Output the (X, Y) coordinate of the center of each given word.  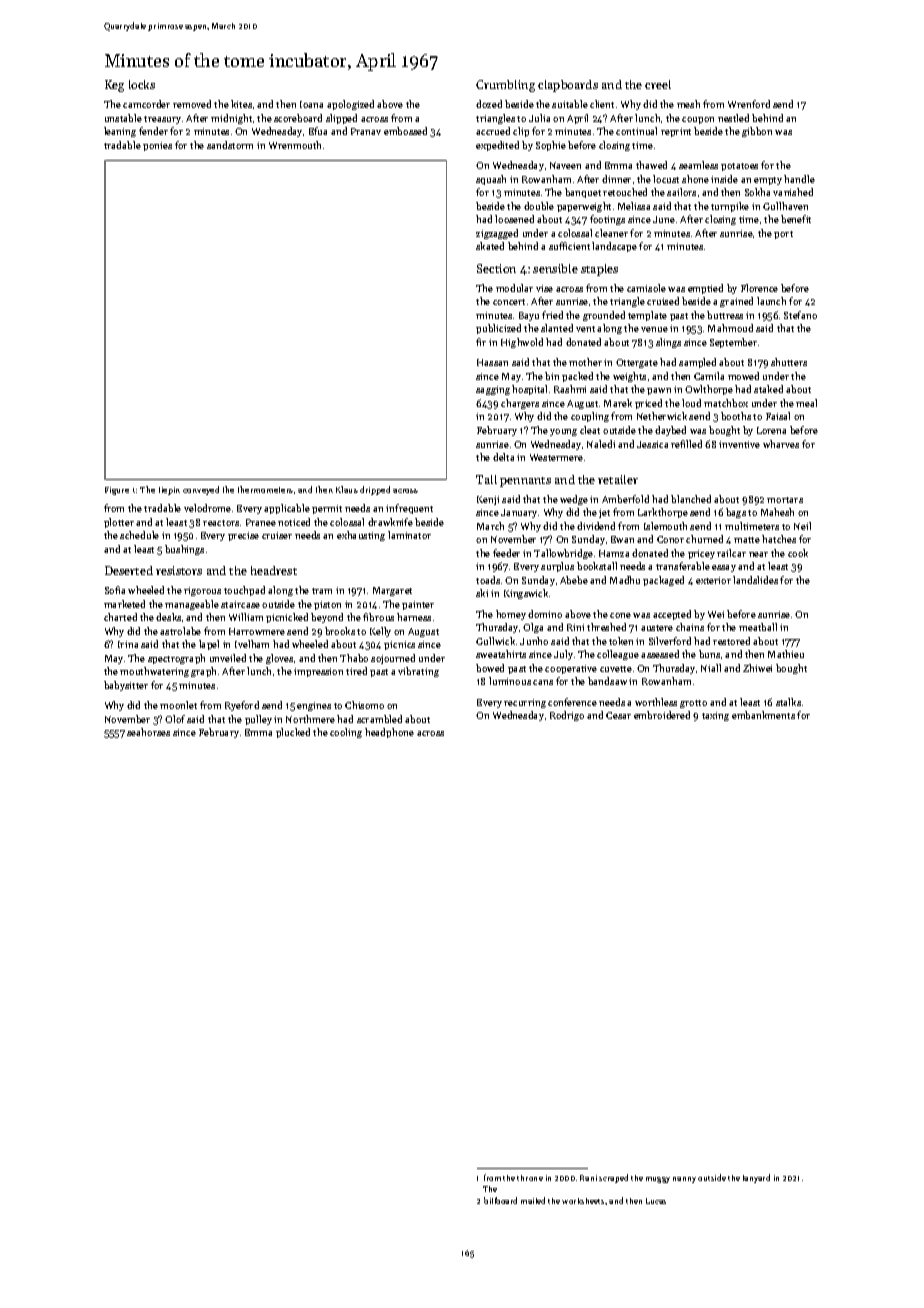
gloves (279, 659)
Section (496, 268)
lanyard (756, 1178)
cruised (663, 301)
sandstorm (230, 145)
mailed (533, 1200)
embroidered (662, 715)
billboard (500, 1200)
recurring (525, 703)
